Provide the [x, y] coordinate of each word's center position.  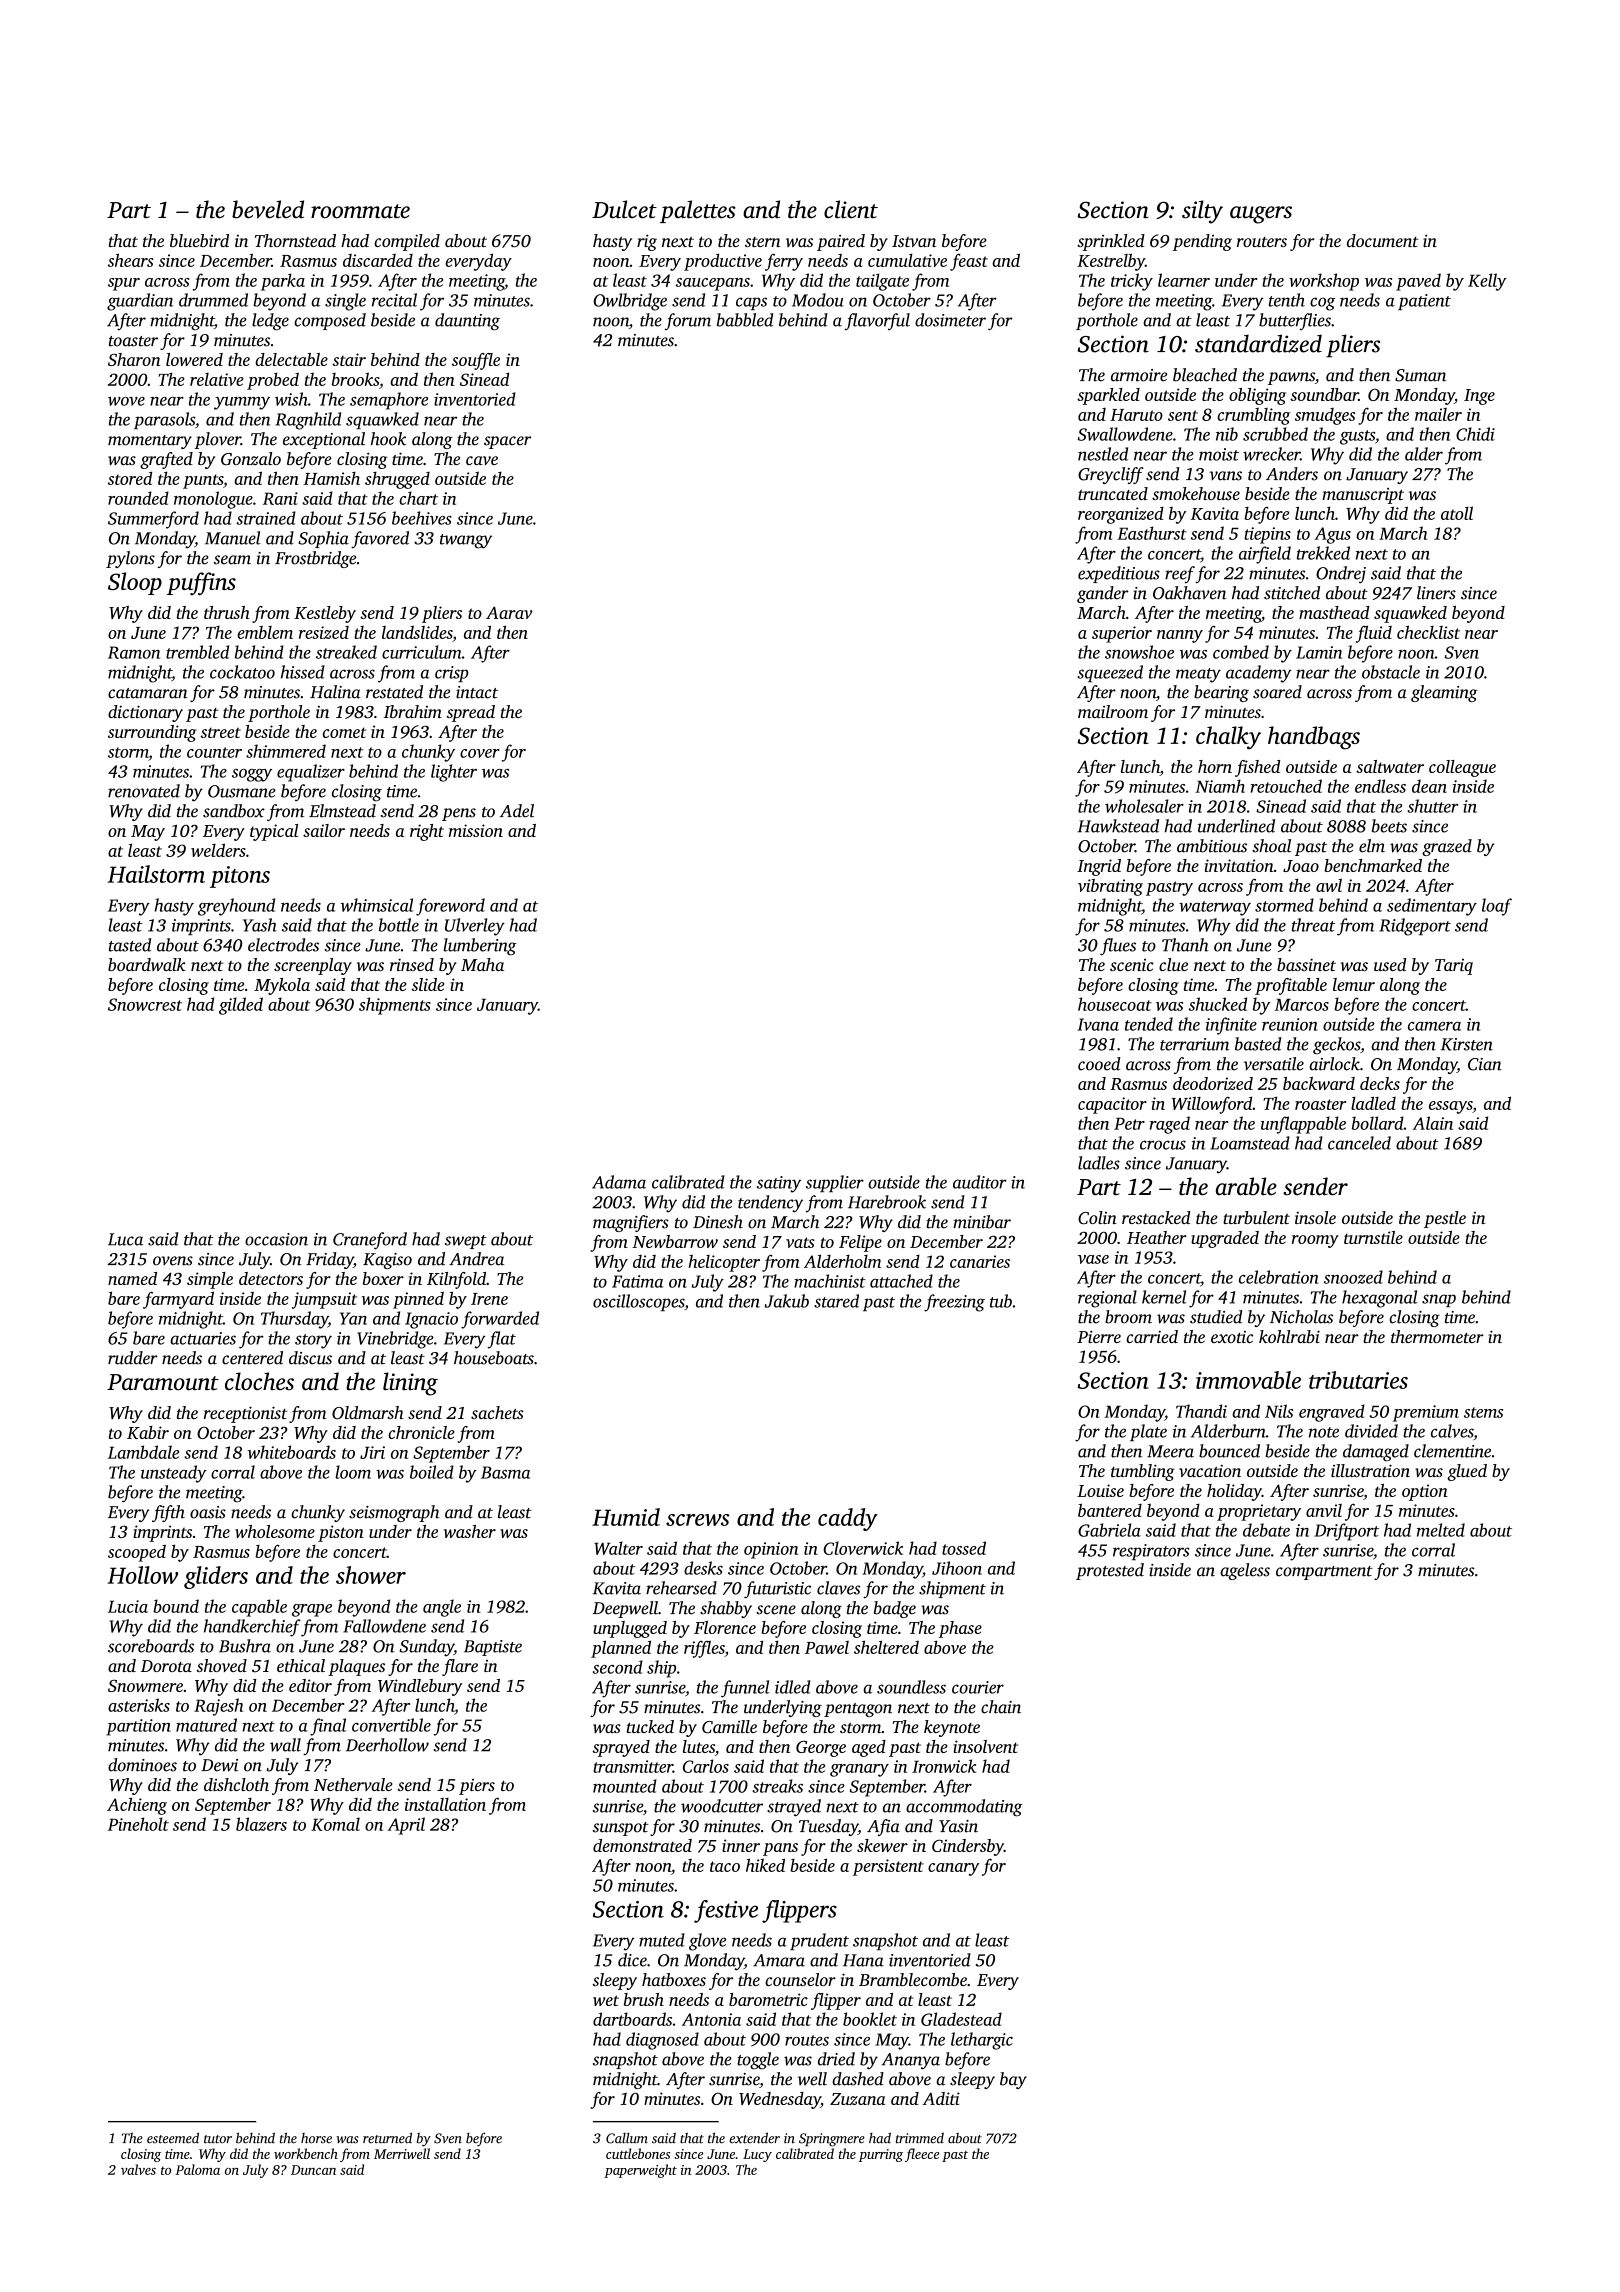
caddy [848, 1519]
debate [1266, 1530]
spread [471, 713]
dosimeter [950, 320]
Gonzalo [251, 459]
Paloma [197, 2169]
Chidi [1475, 434]
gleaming [1444, 693]
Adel [517, 811]
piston [341, 1533]
